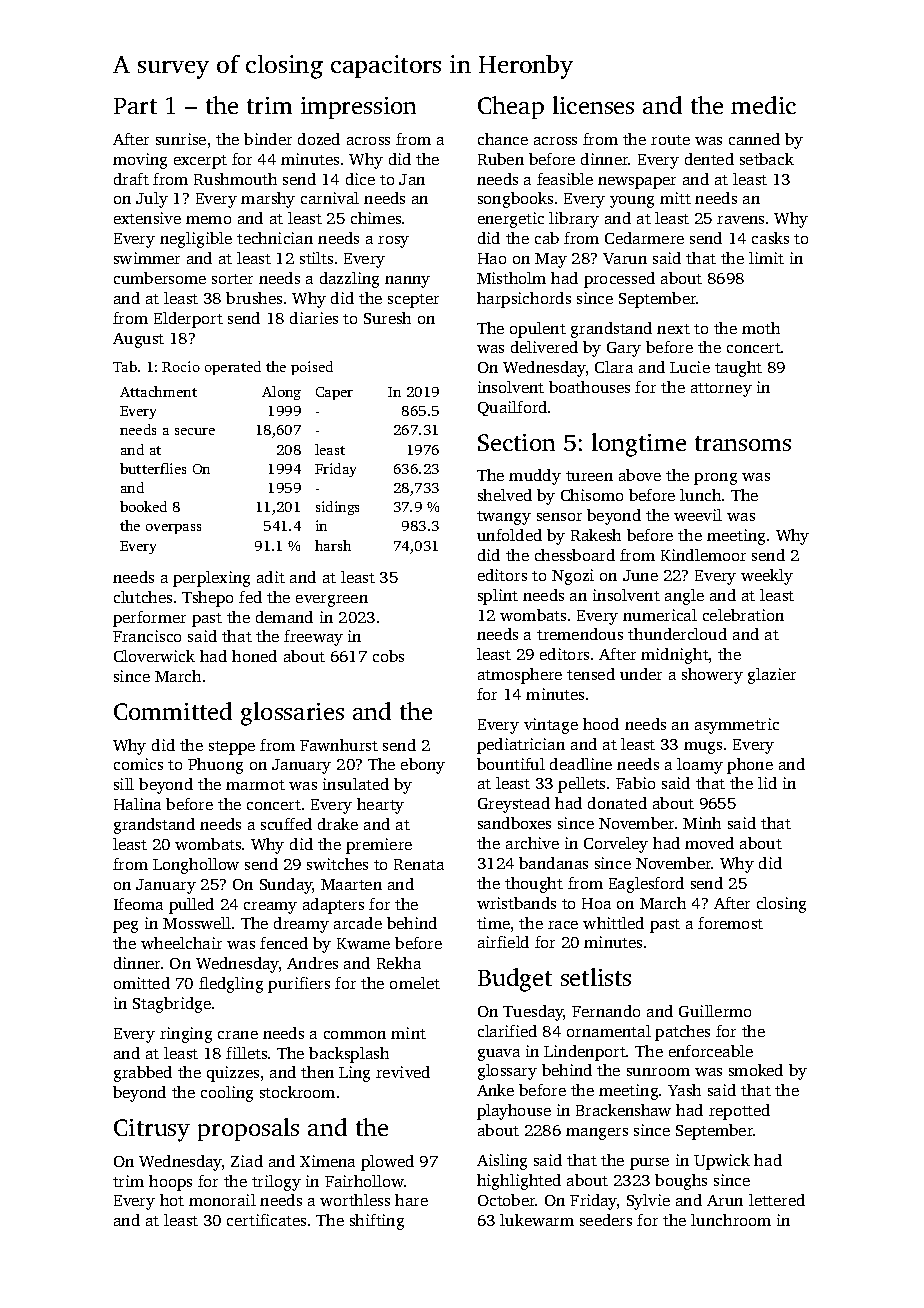  I want to click on cobs, so click(388, 656).
